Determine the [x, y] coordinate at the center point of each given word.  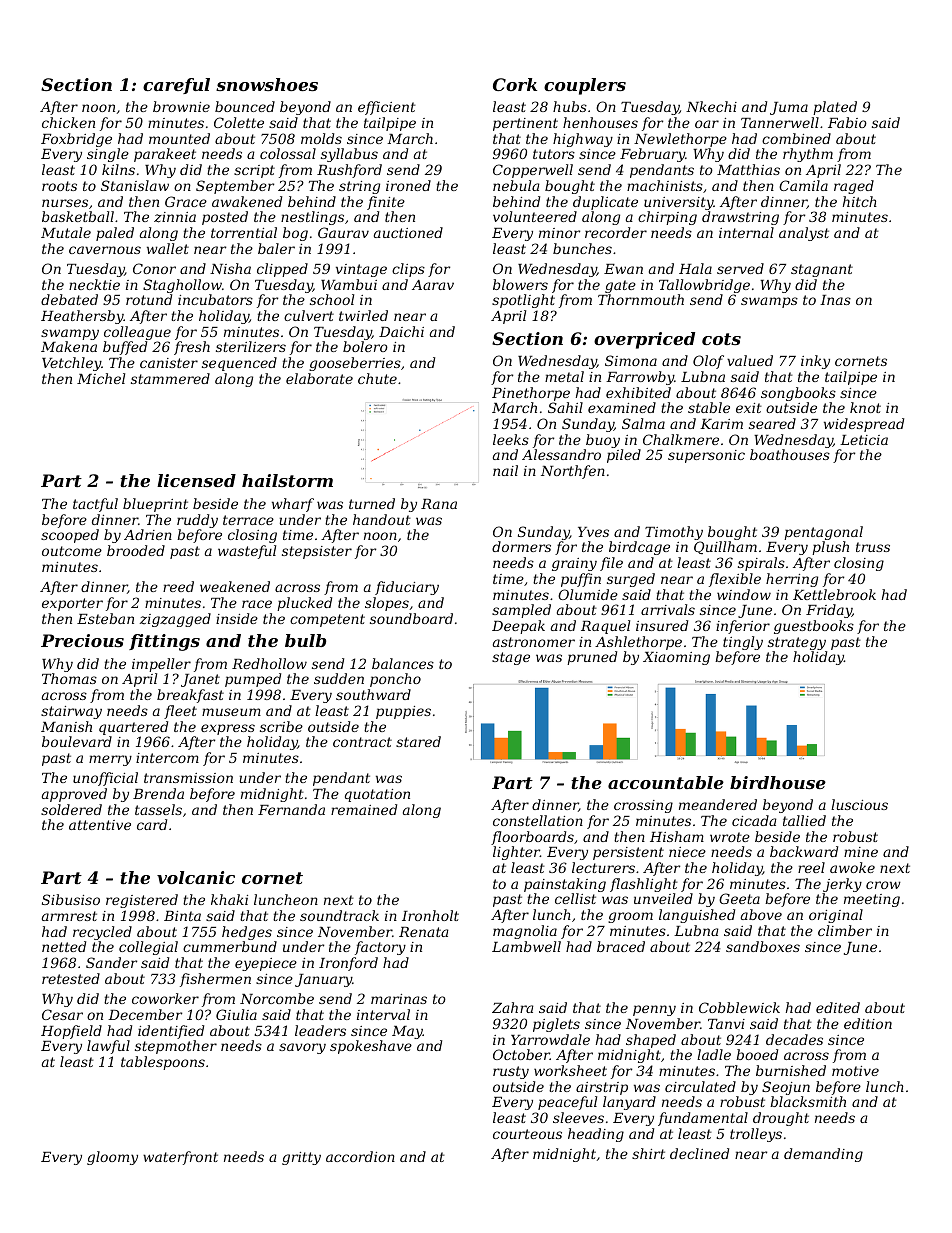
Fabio [847, 122]
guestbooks [814, 627]
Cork [515, 84]
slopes [387, 604]
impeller [161, 665]
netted [64, 946]
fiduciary [407, 588]
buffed [125, 348]
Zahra [513, 1007]
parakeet [165, 155]
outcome [72, 551]
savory [302, 1048]
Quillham [725, 547]
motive [855, 1071]
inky [815, 362]
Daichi [401, 331]
